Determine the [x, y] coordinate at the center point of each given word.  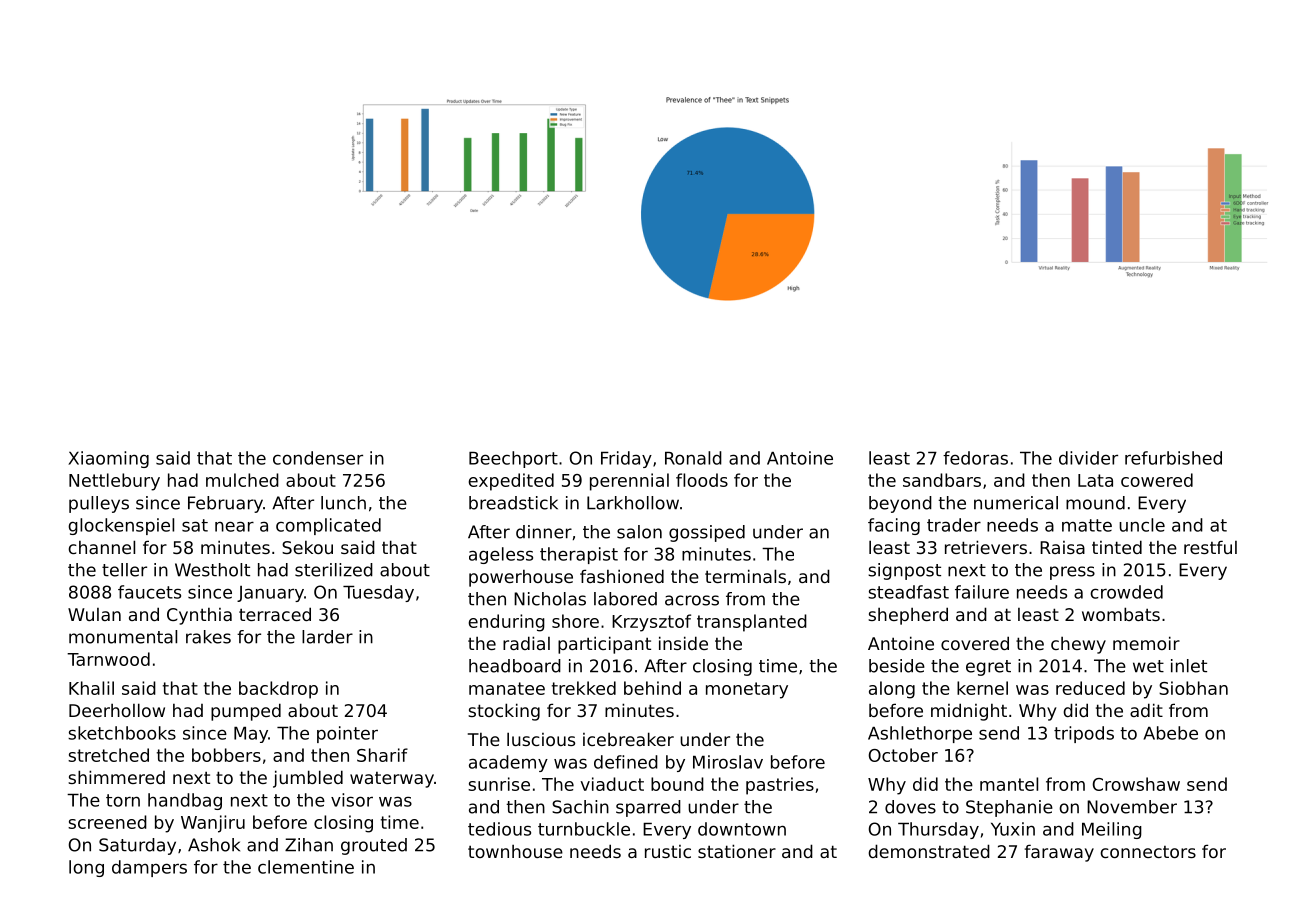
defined [626, 762]
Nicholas [550, 599]
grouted [374, 846]
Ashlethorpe [920, 734]
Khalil [91, 688]
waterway [392, 780]
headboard [515, 666]
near [234, 526]
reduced [1090, 688]
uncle [1142, 525]
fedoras [975, 458]
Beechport [513, 459]
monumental [123, 637]
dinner [544, 532]
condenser [318, 458]
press [1072, 573]
